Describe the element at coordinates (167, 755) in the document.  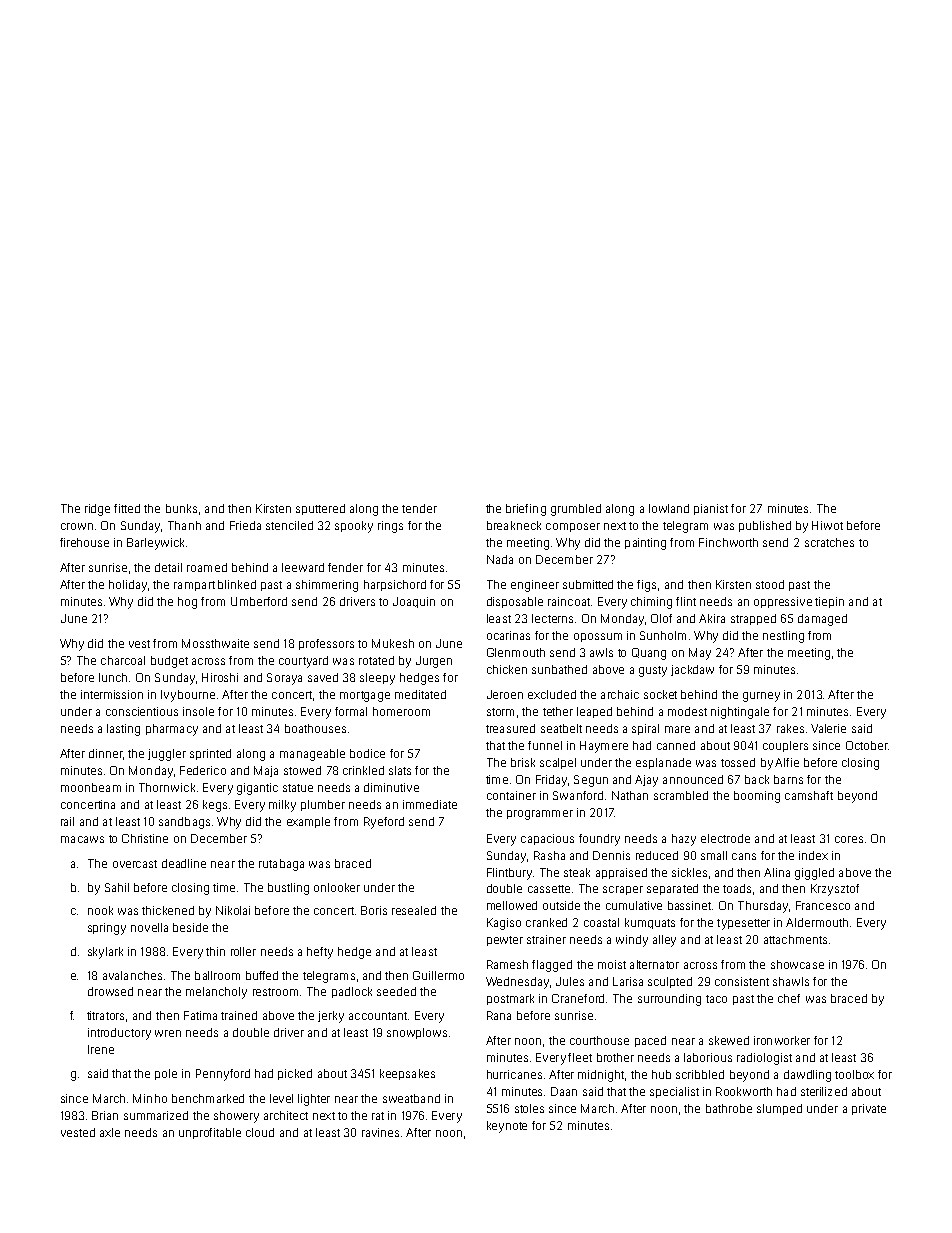
I see `juggler` at that location.
